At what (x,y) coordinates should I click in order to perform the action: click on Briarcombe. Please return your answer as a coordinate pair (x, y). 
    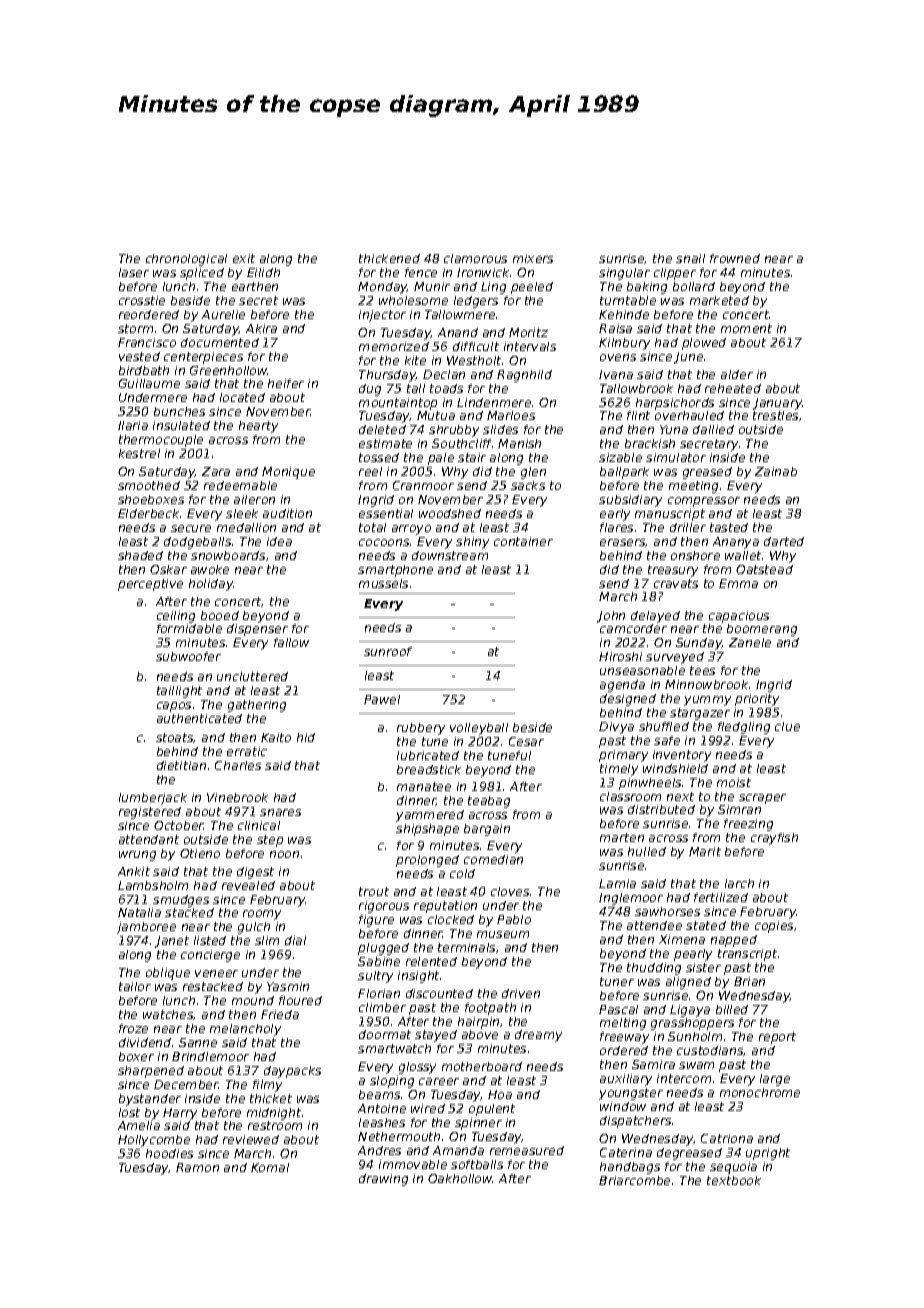
    Looking at the image, I should click on (634, 1180).
